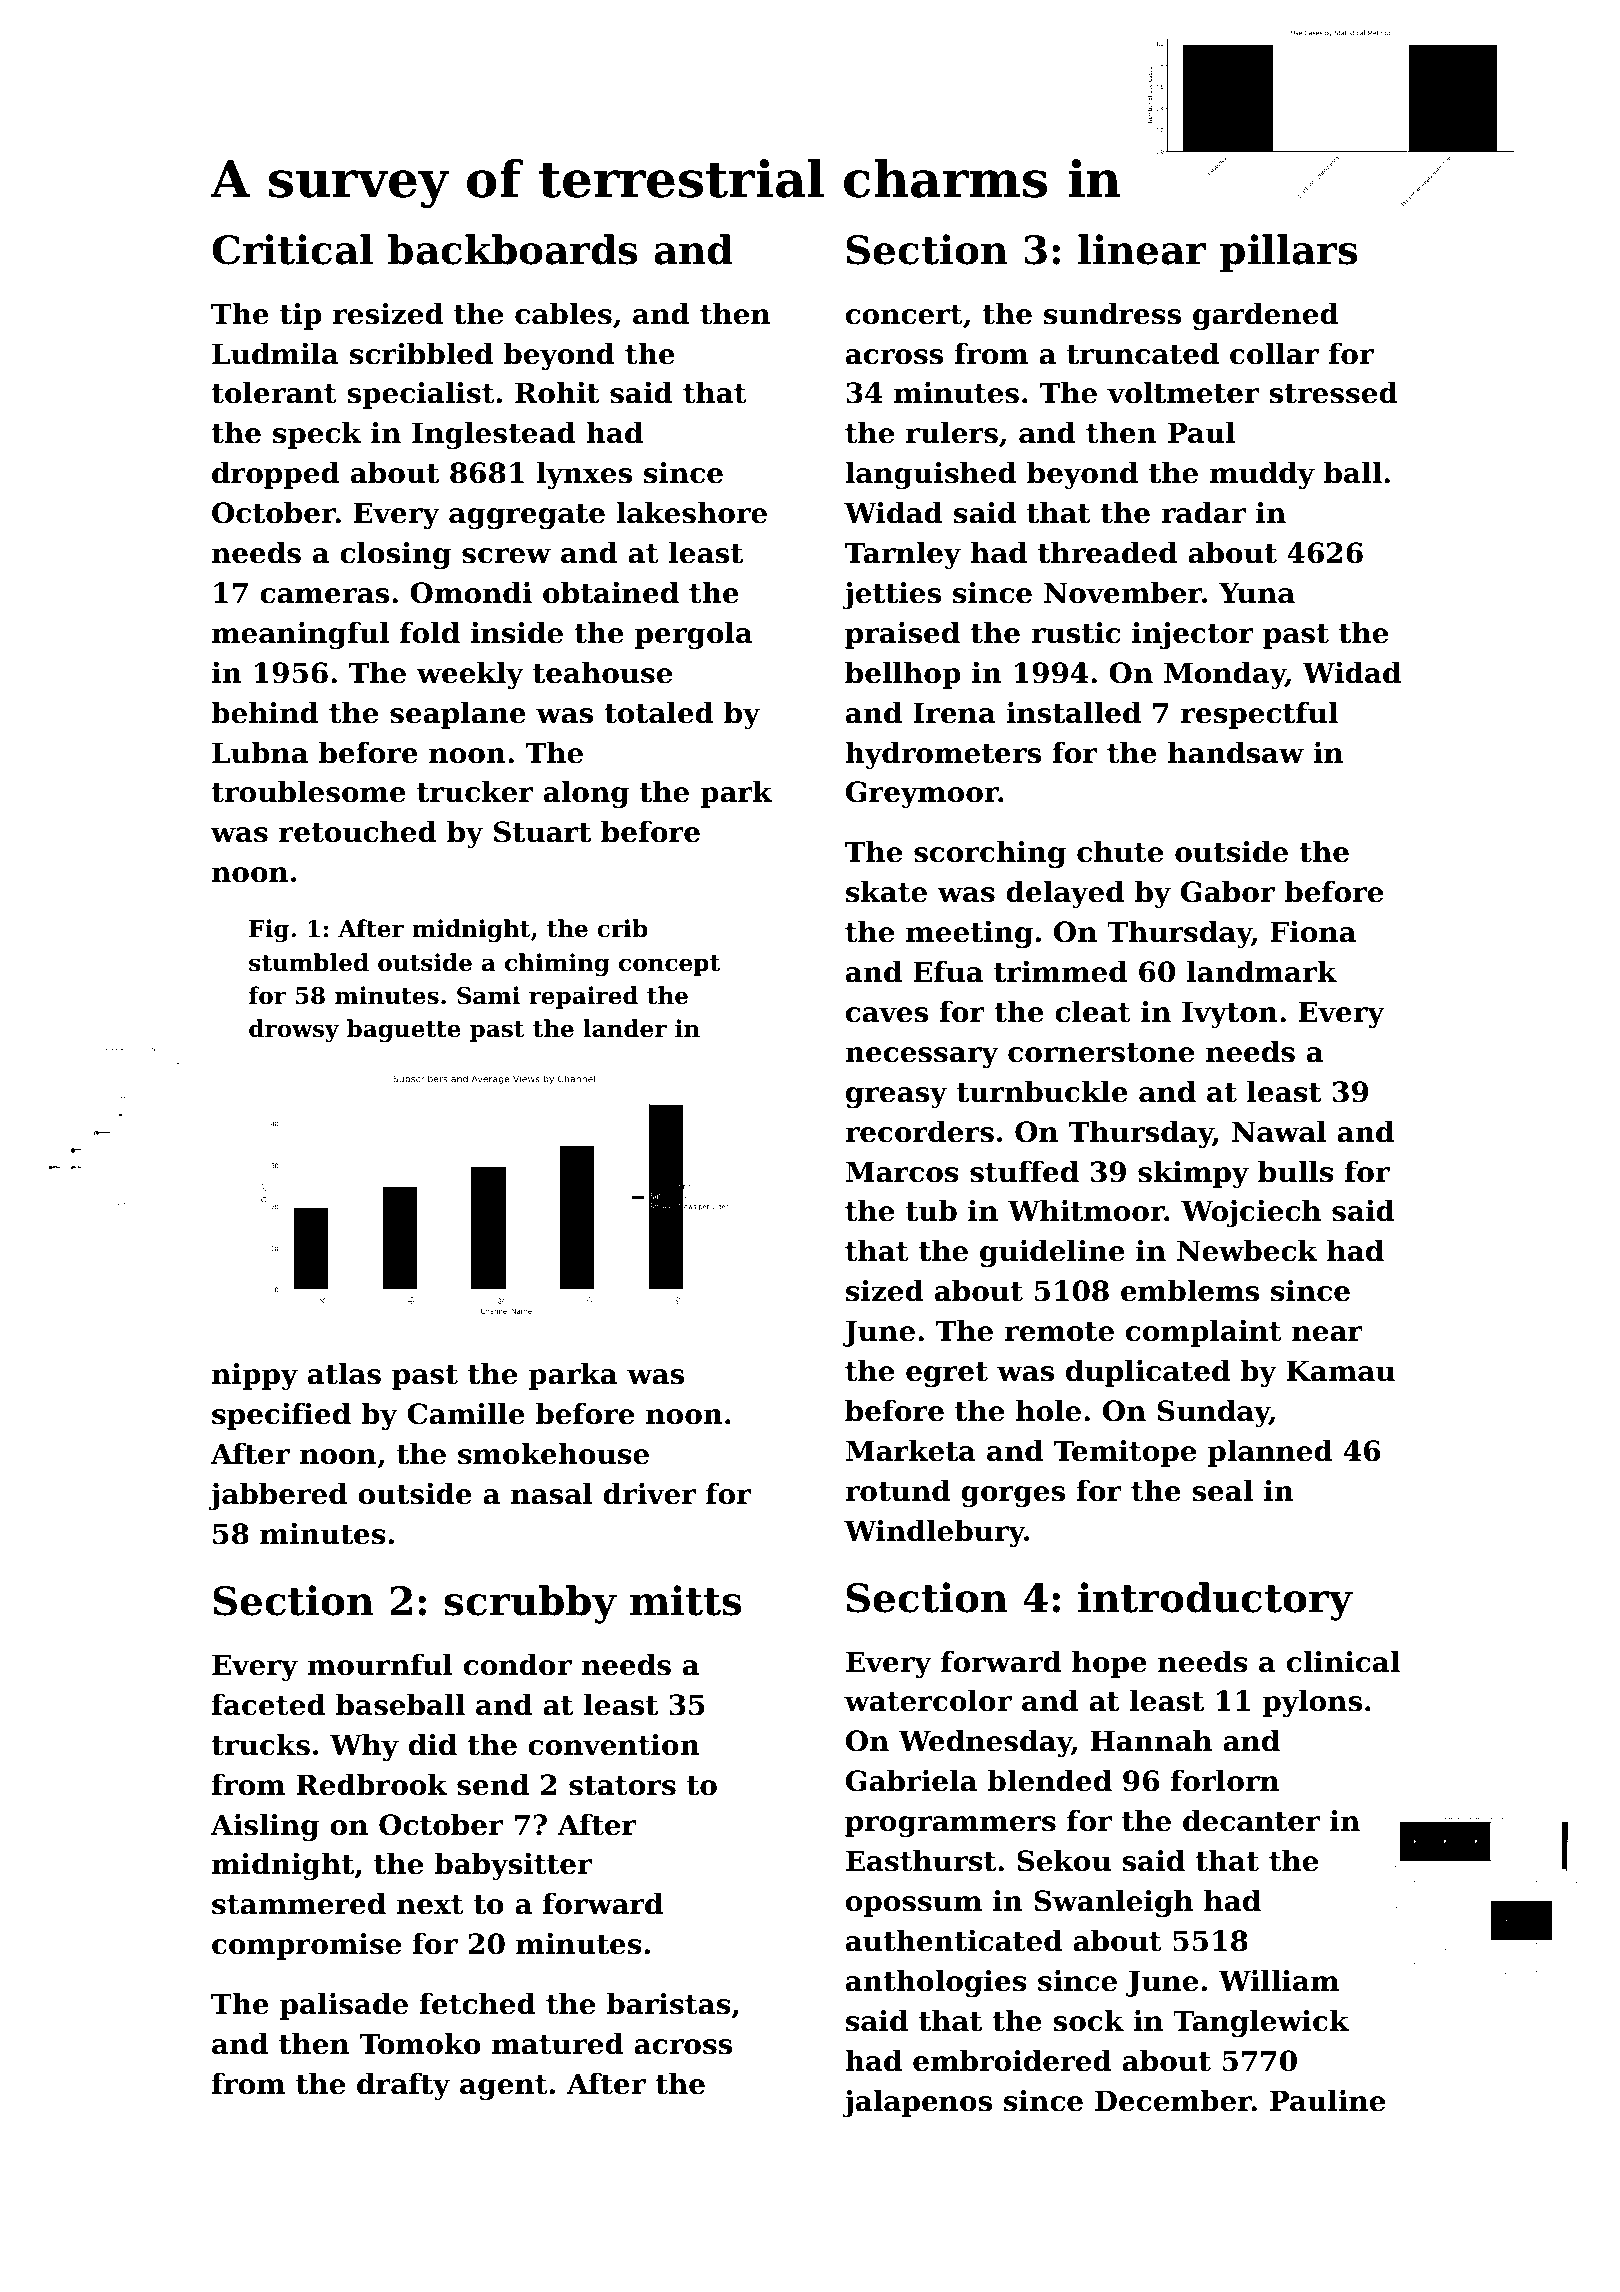  What do you see at coordinates (1289, 253) in the image?
I see `pillars` at bounding box center [1289, 253].
